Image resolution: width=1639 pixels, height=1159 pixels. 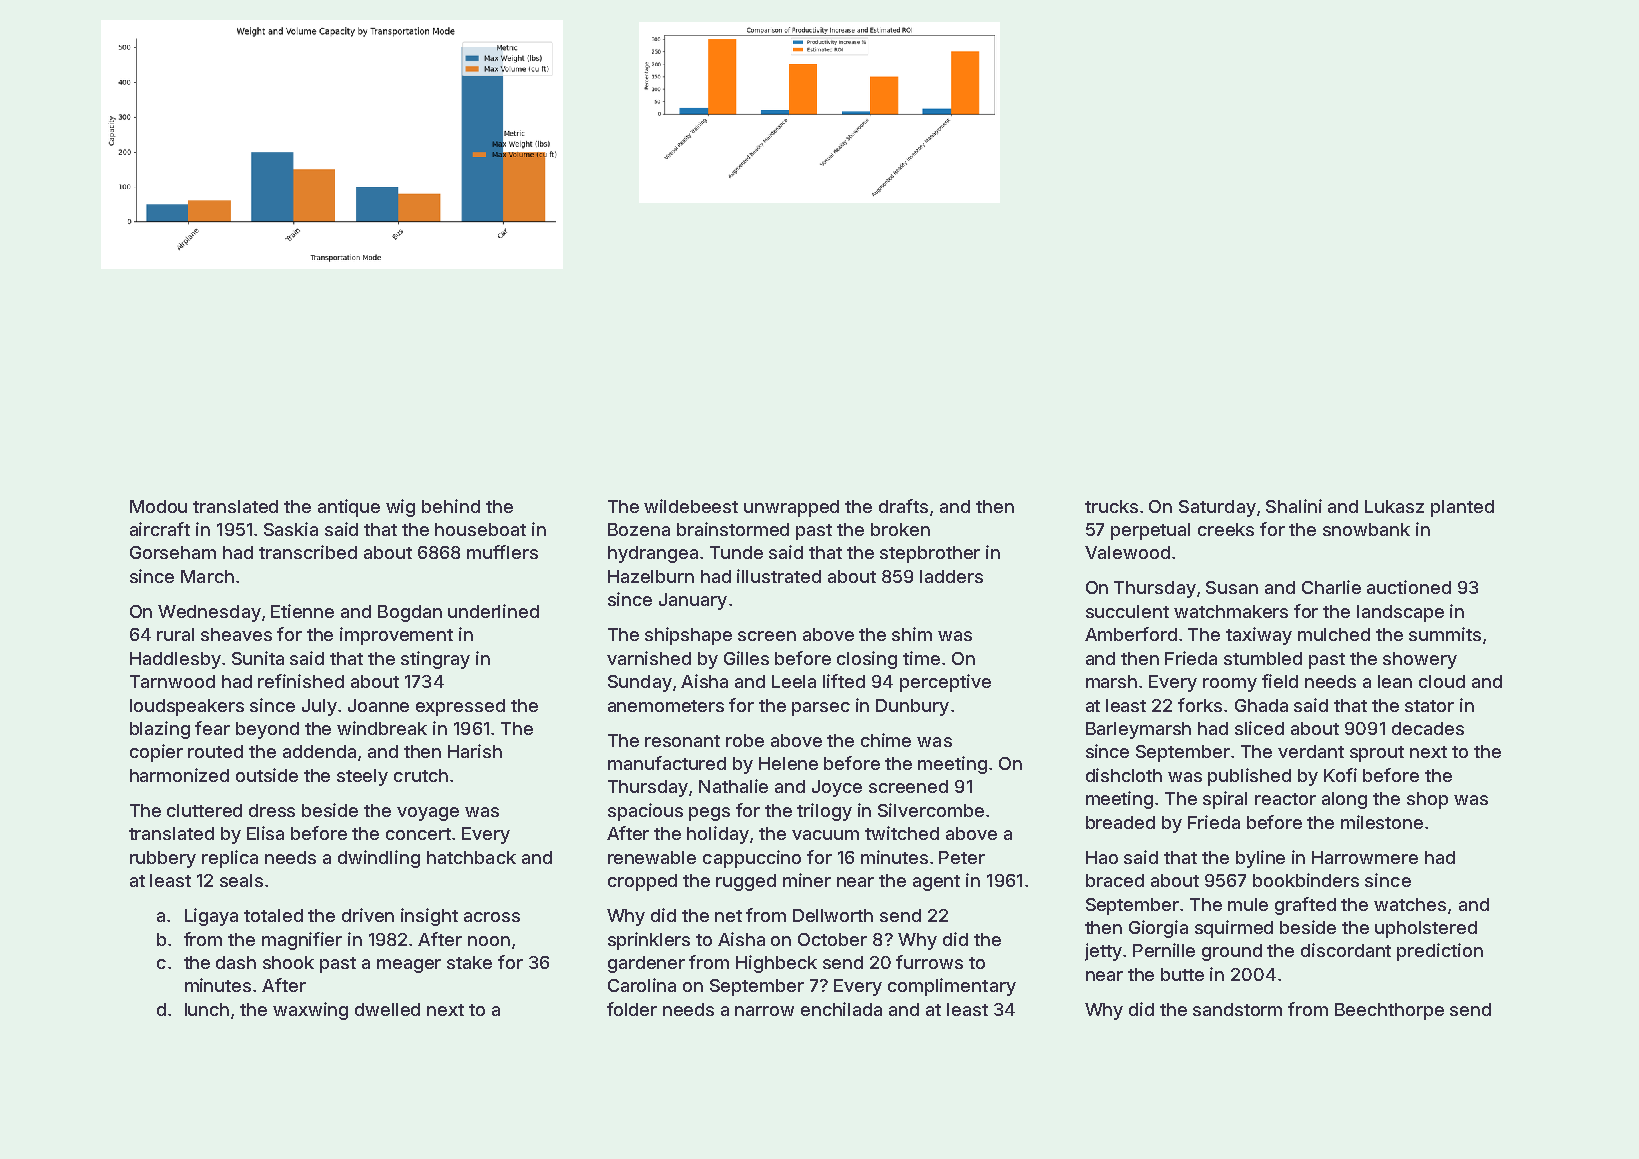 I want to click on copier, so click(x=156, y=753).
